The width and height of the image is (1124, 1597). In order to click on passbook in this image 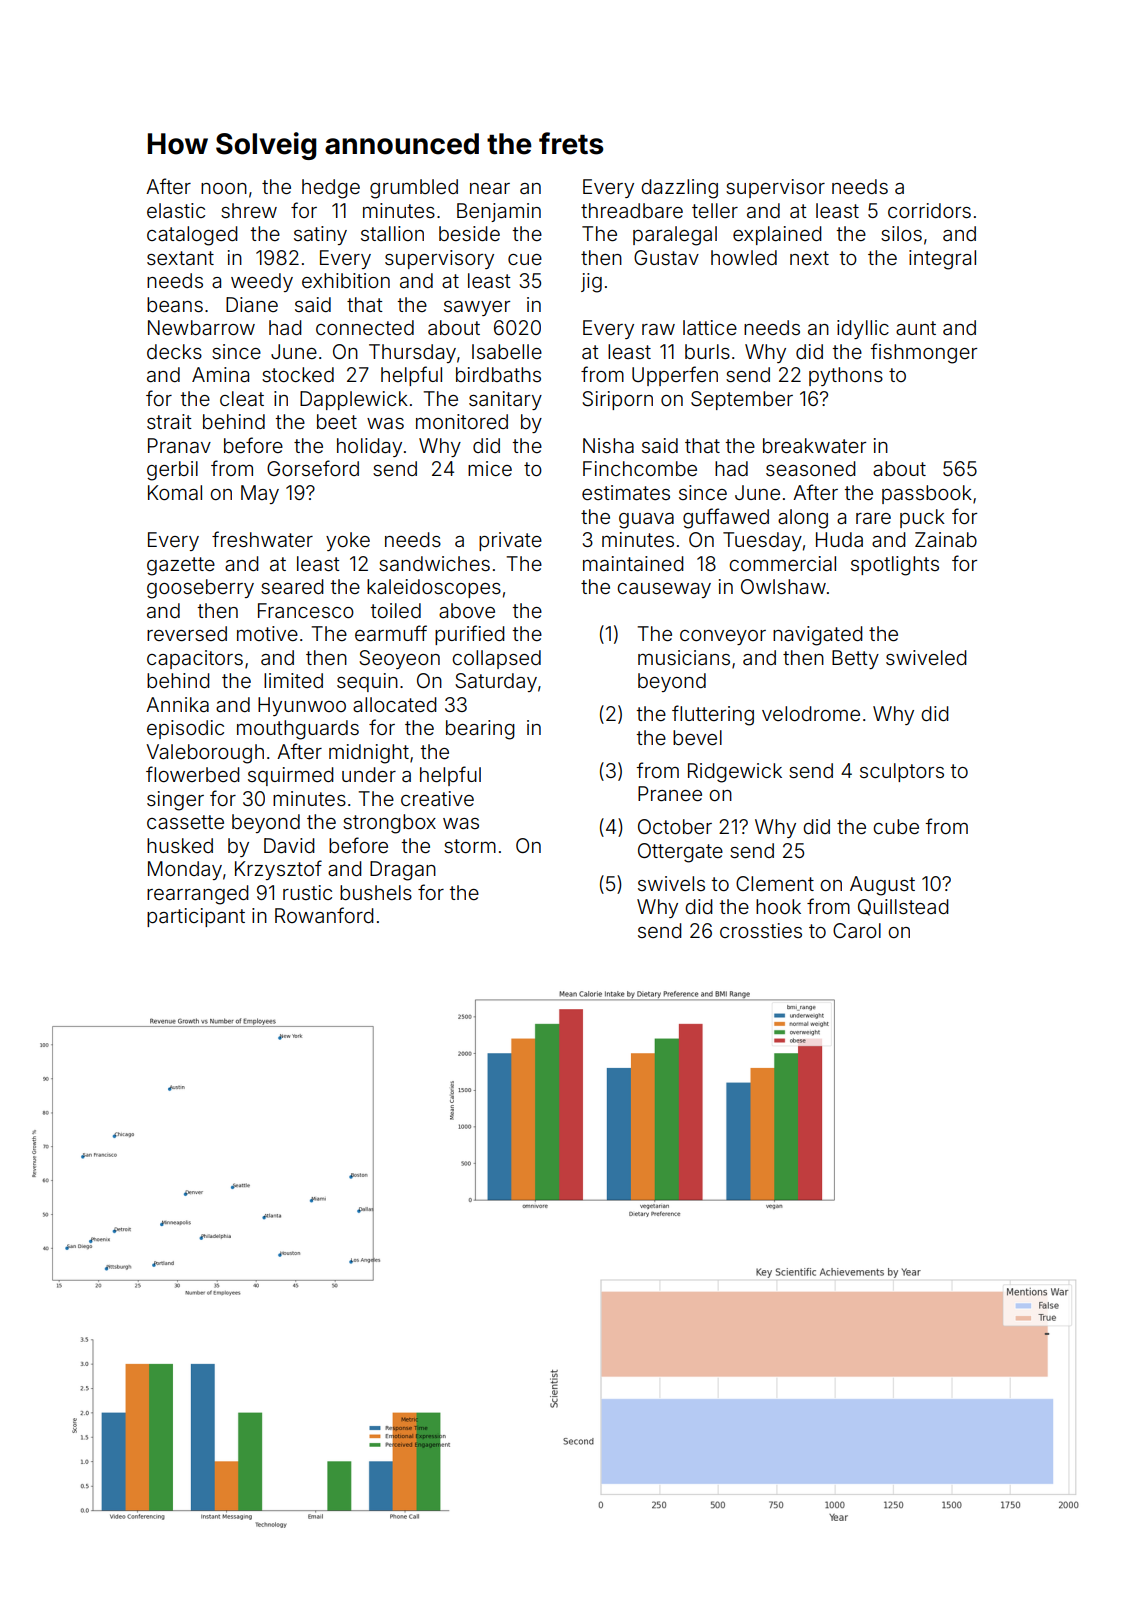, I will do `click(927, 494)`.
